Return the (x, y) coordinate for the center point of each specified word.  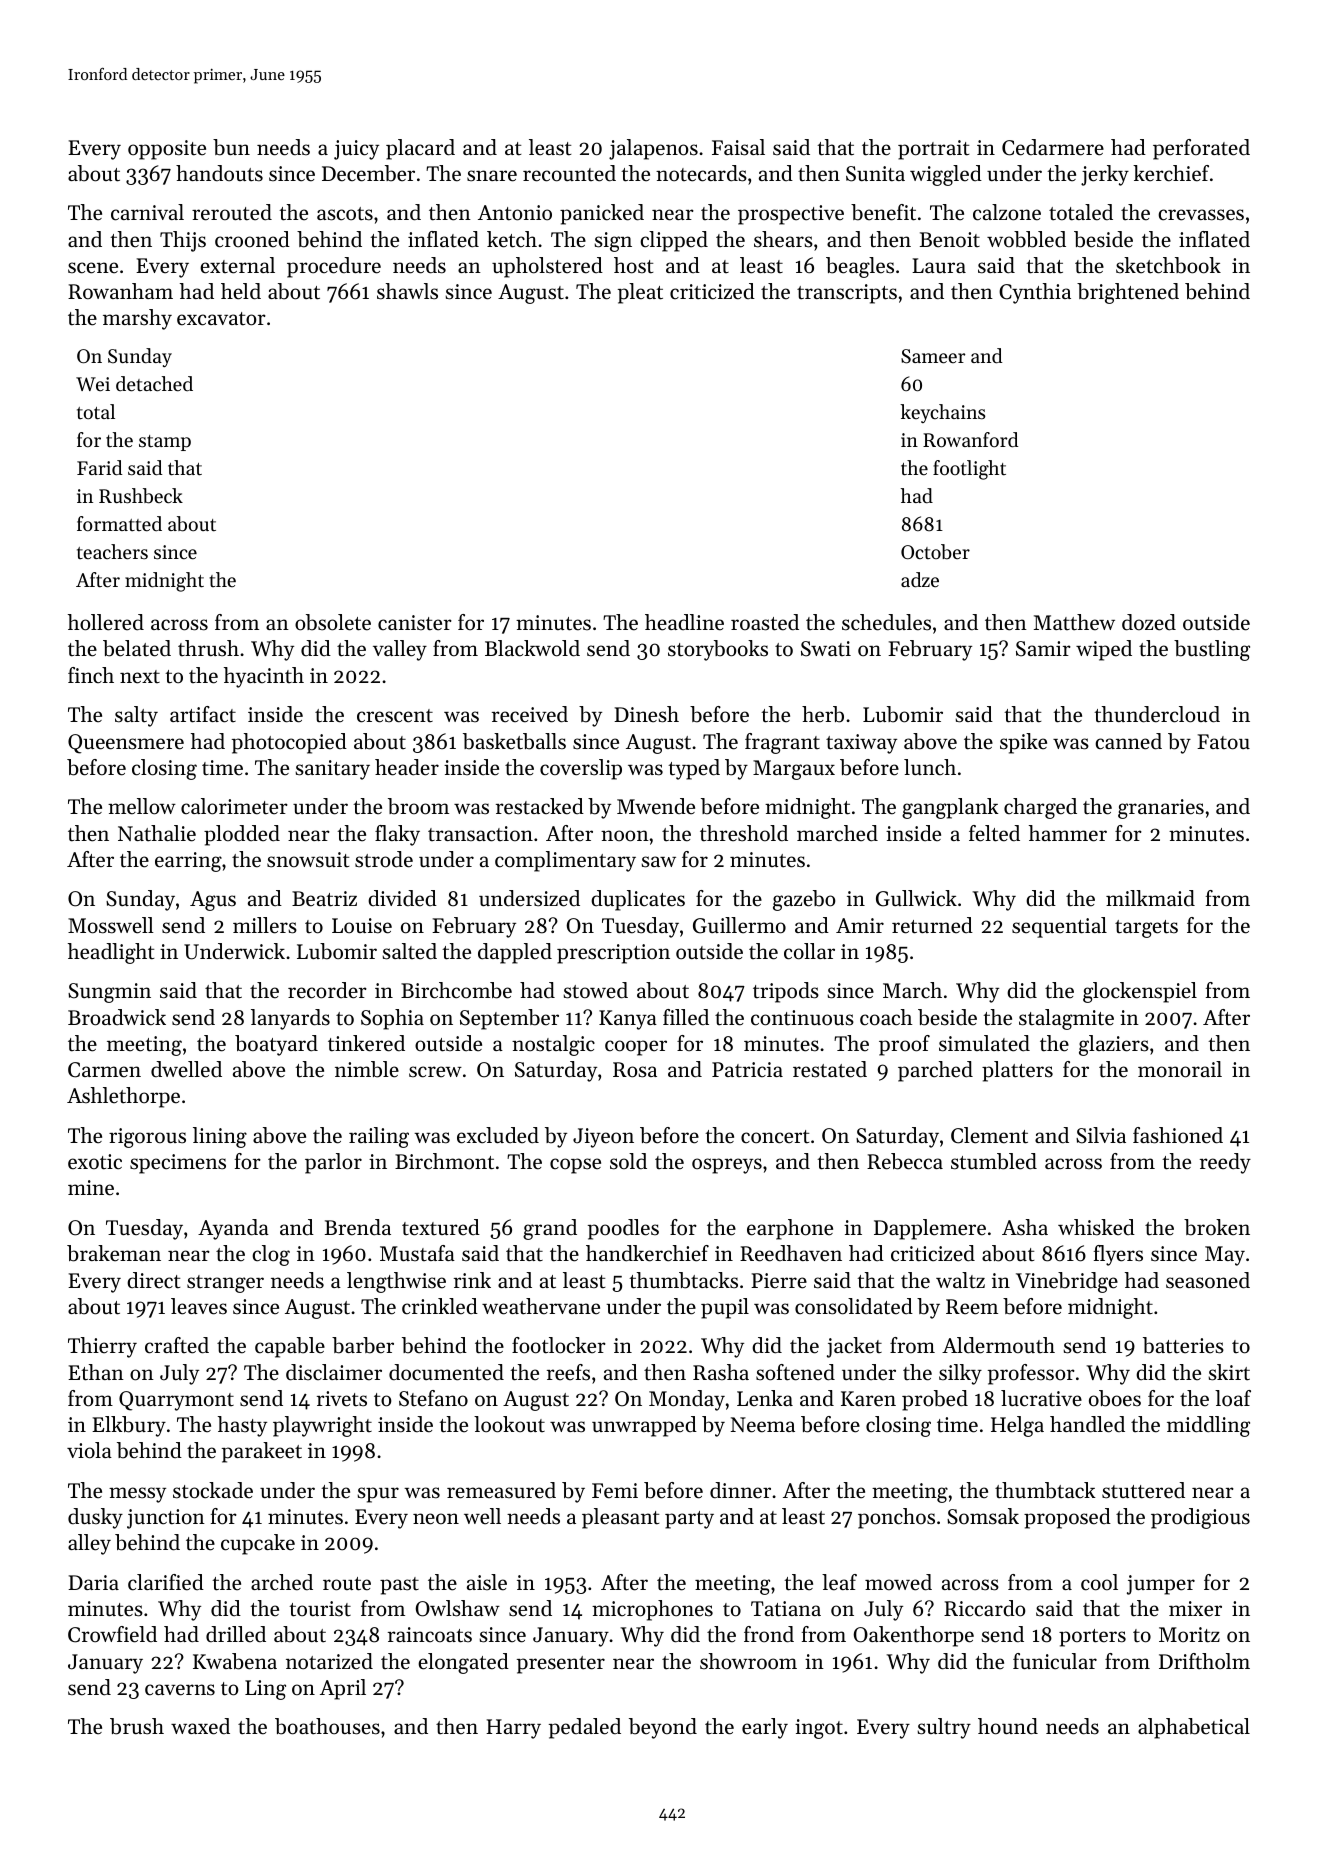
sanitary (332, 770)
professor (1031, 1374)
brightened (1128, 293)
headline (684, 622)
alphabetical (1194, 1728)
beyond (663, 1728)
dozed (1149, 622)
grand (550, 1229)
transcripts (847, 294)
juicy (356, 150)
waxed (200, 1726)
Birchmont (444, 1161)
